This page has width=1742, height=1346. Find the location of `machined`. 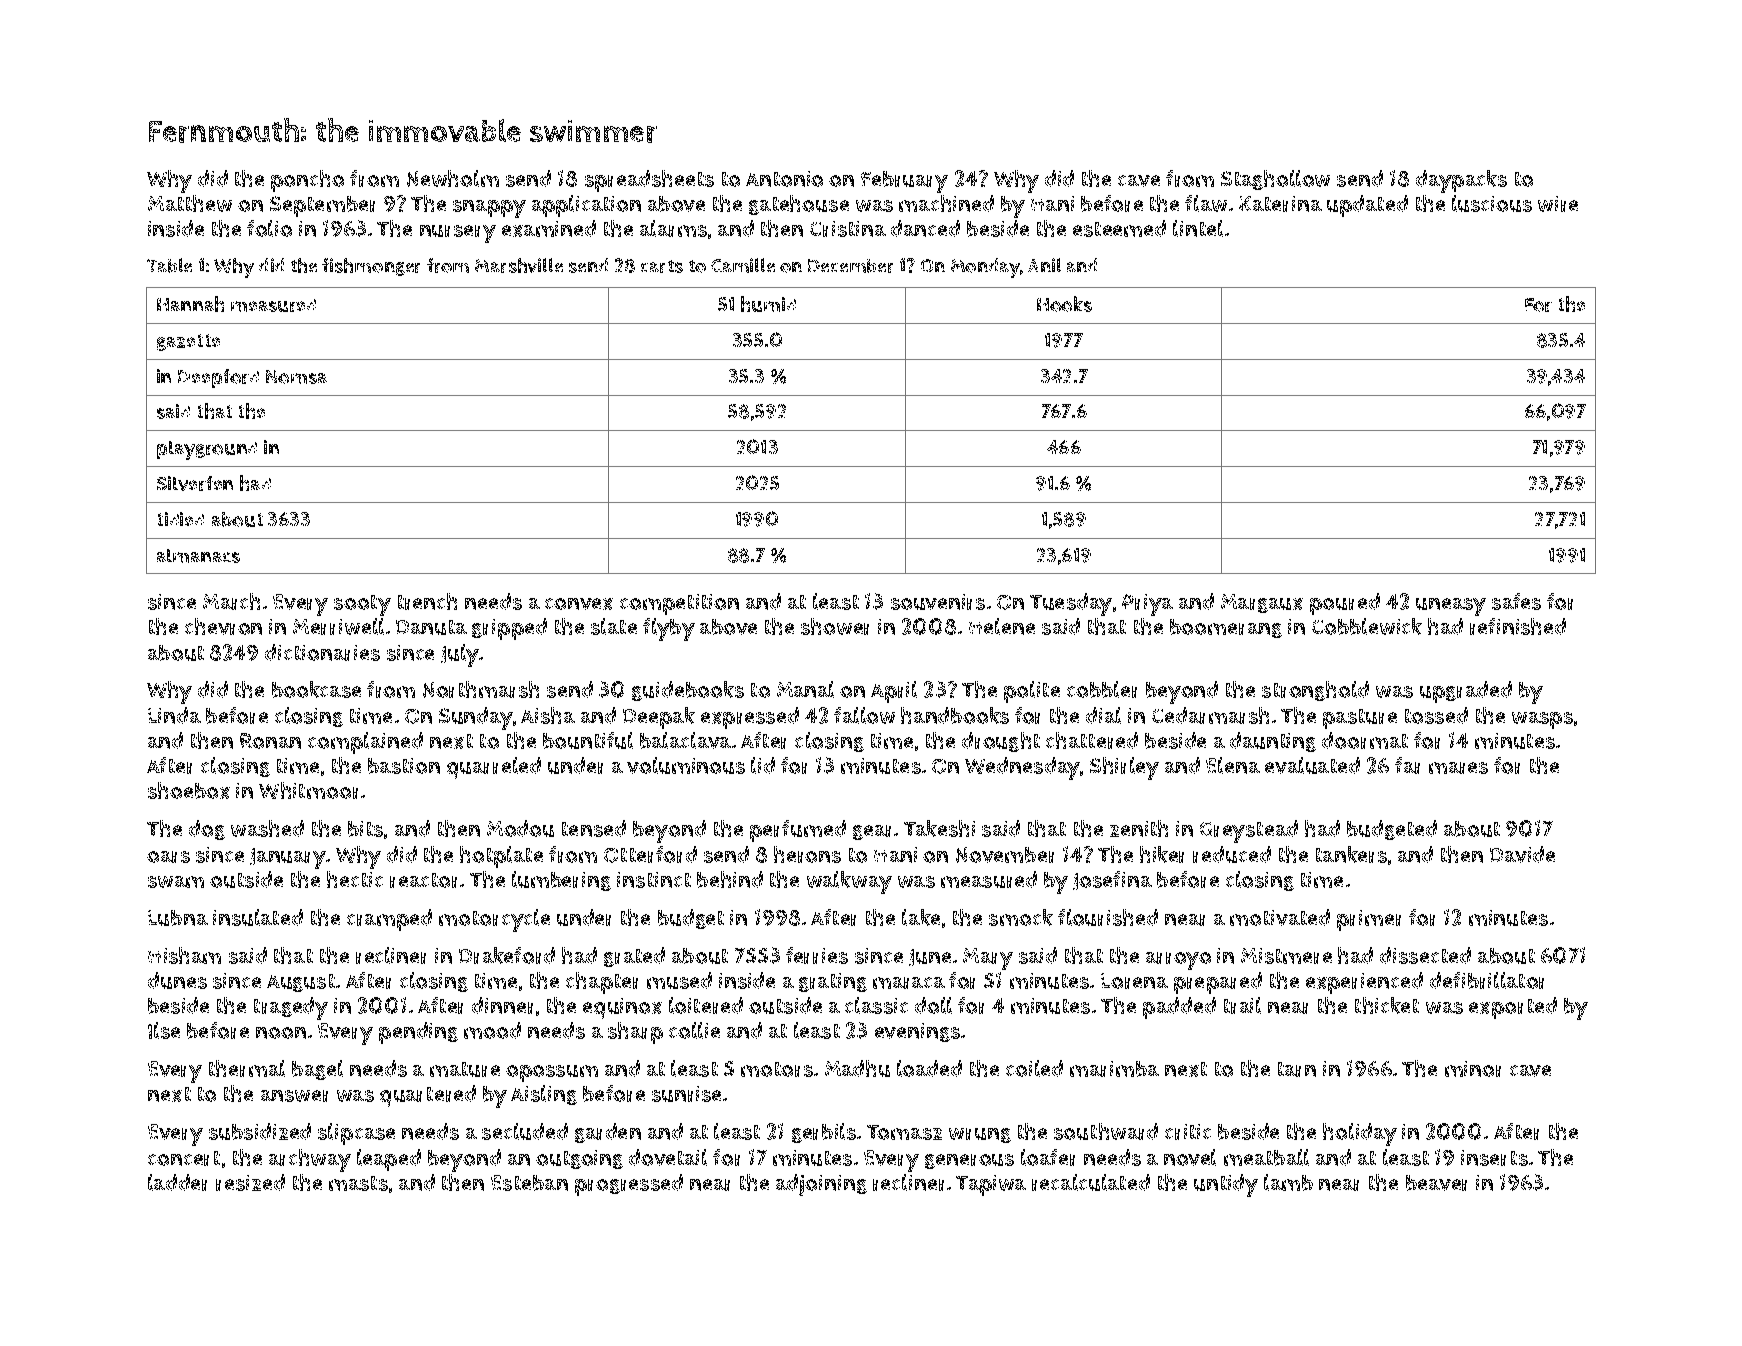

machined is located at coordinates (946, 203).
